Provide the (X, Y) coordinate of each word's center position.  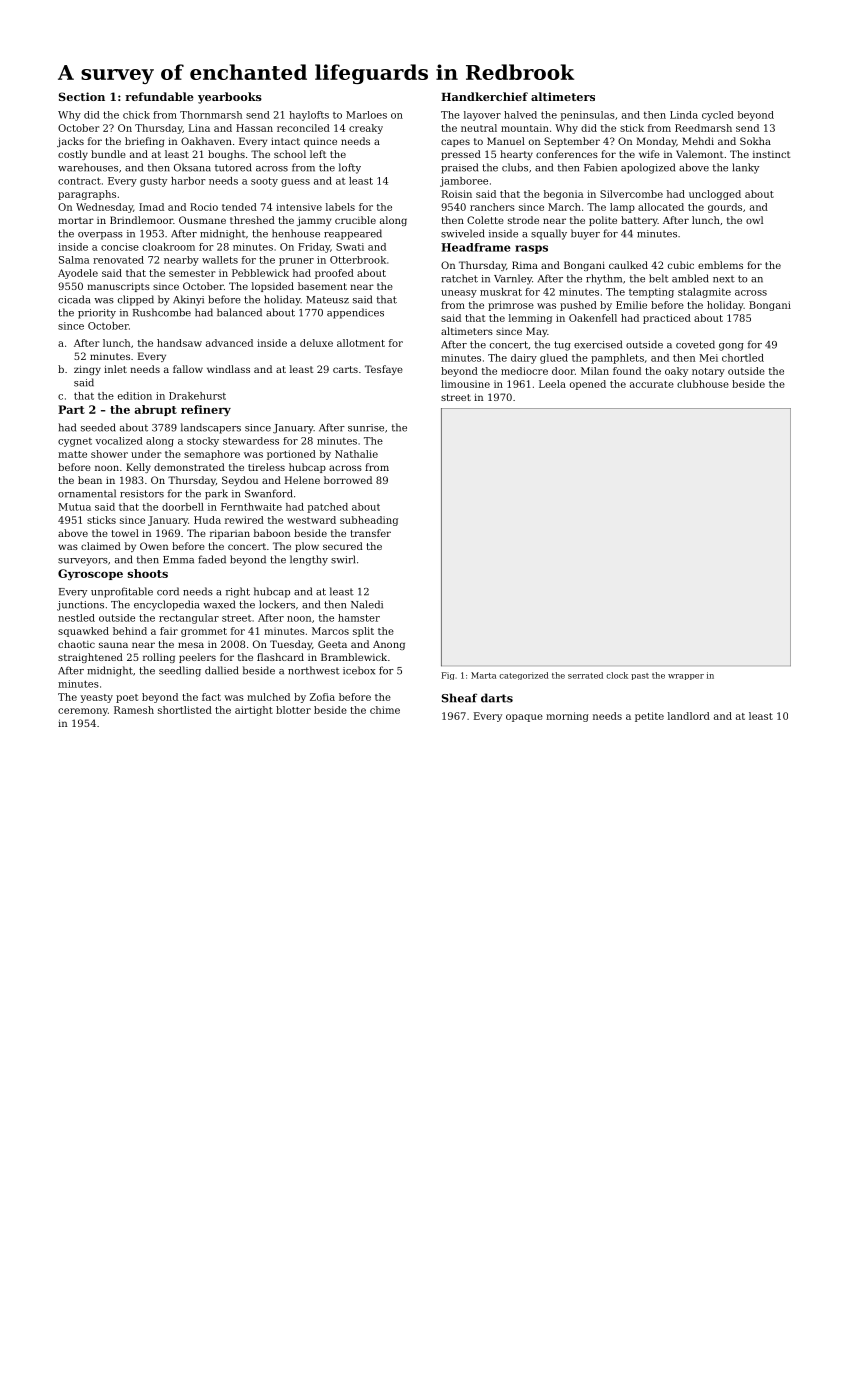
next (724, 279)
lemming (530, 319)
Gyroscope (90, 574)
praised (459, 168)
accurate (652, 384)
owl (754, 220)
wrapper (686, 677)
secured (343, 546)
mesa (191, 645)
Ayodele (78, 274)
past (640, 676)
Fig (448, 676)
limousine (465, 384)
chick (136, 115)
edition (135, 396)
